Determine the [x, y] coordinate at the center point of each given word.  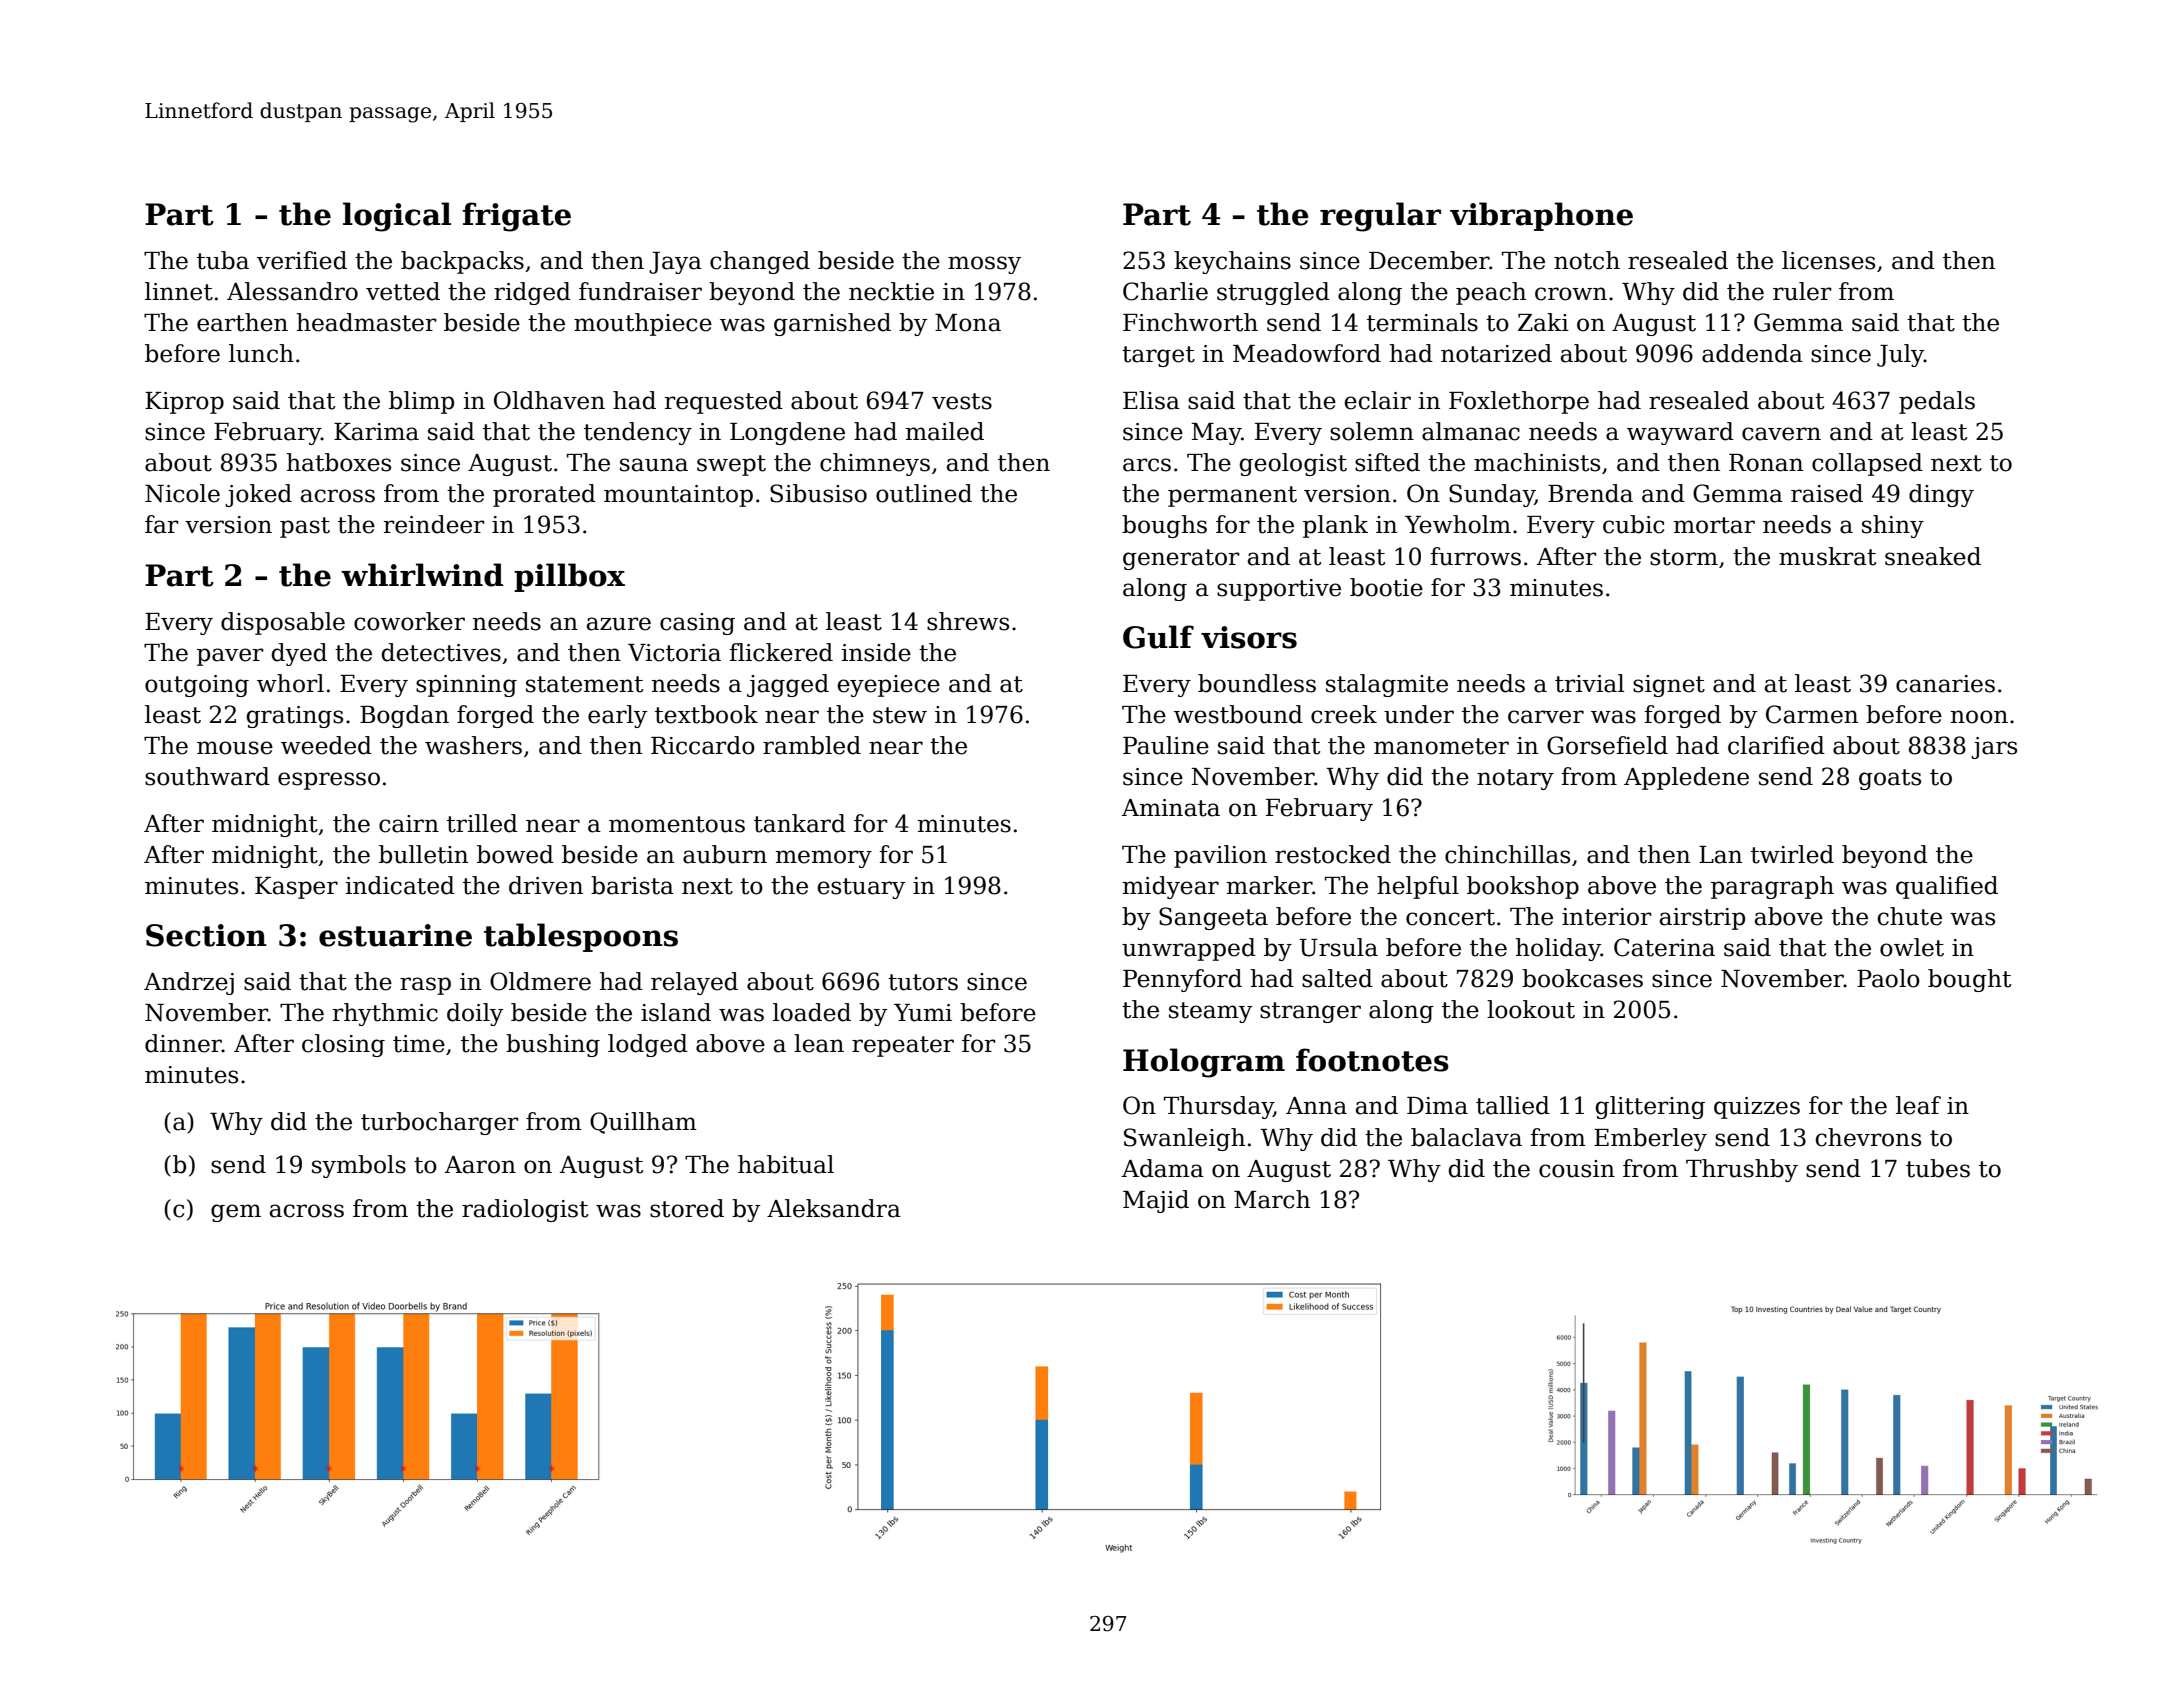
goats [1890, 779]
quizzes [1757, 1108]
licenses [1828, 260]
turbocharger [440, 1123]
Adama [1163, 1168]
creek [1344, 714]
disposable [283, 623]
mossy [984, 265]
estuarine [395, 935]
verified [302, 260]
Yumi [923, 1013]
